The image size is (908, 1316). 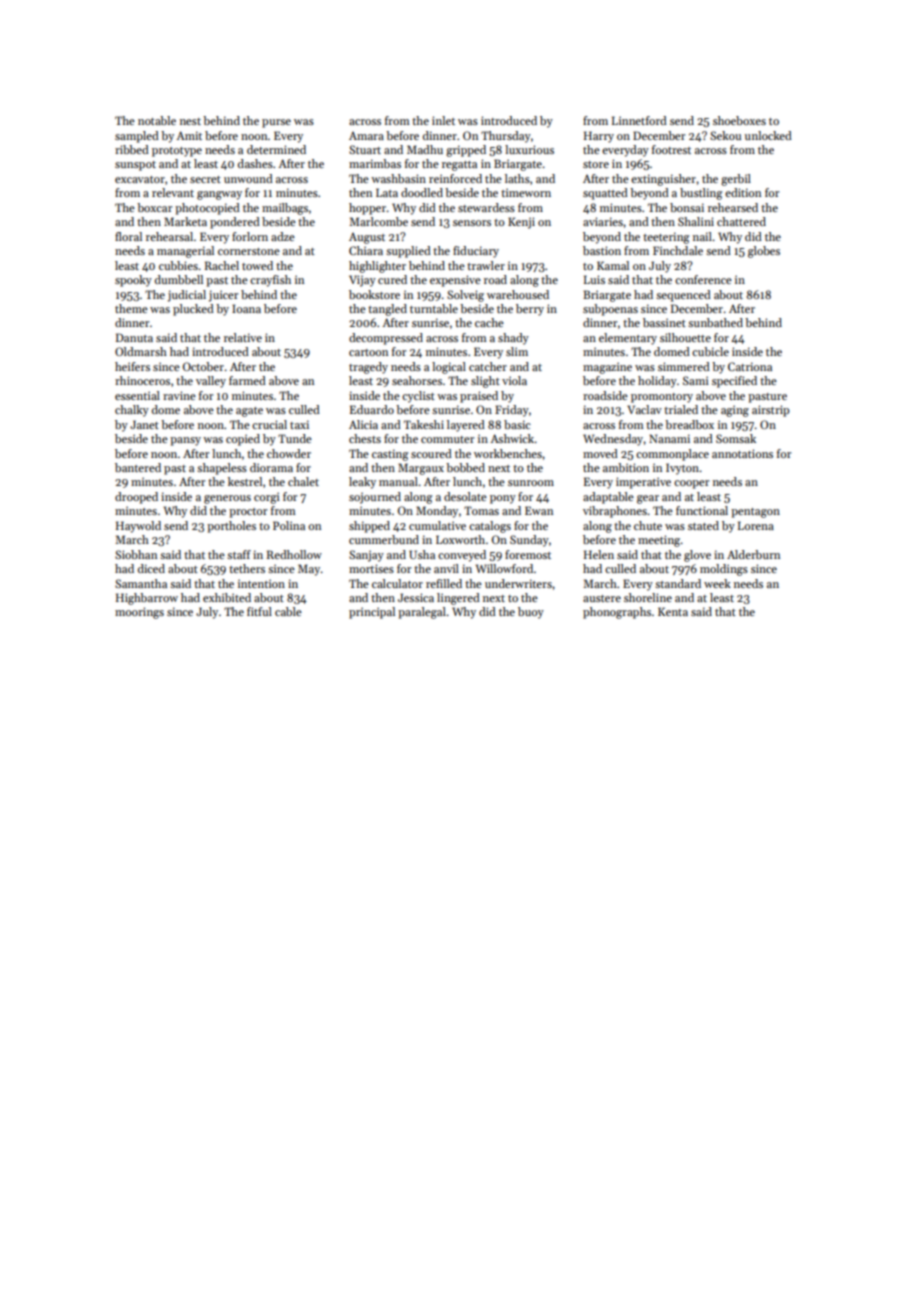 What do you see at coordinates (276, 123) in the screenshot?
I see `purse` at bounding box center [276, 123].
